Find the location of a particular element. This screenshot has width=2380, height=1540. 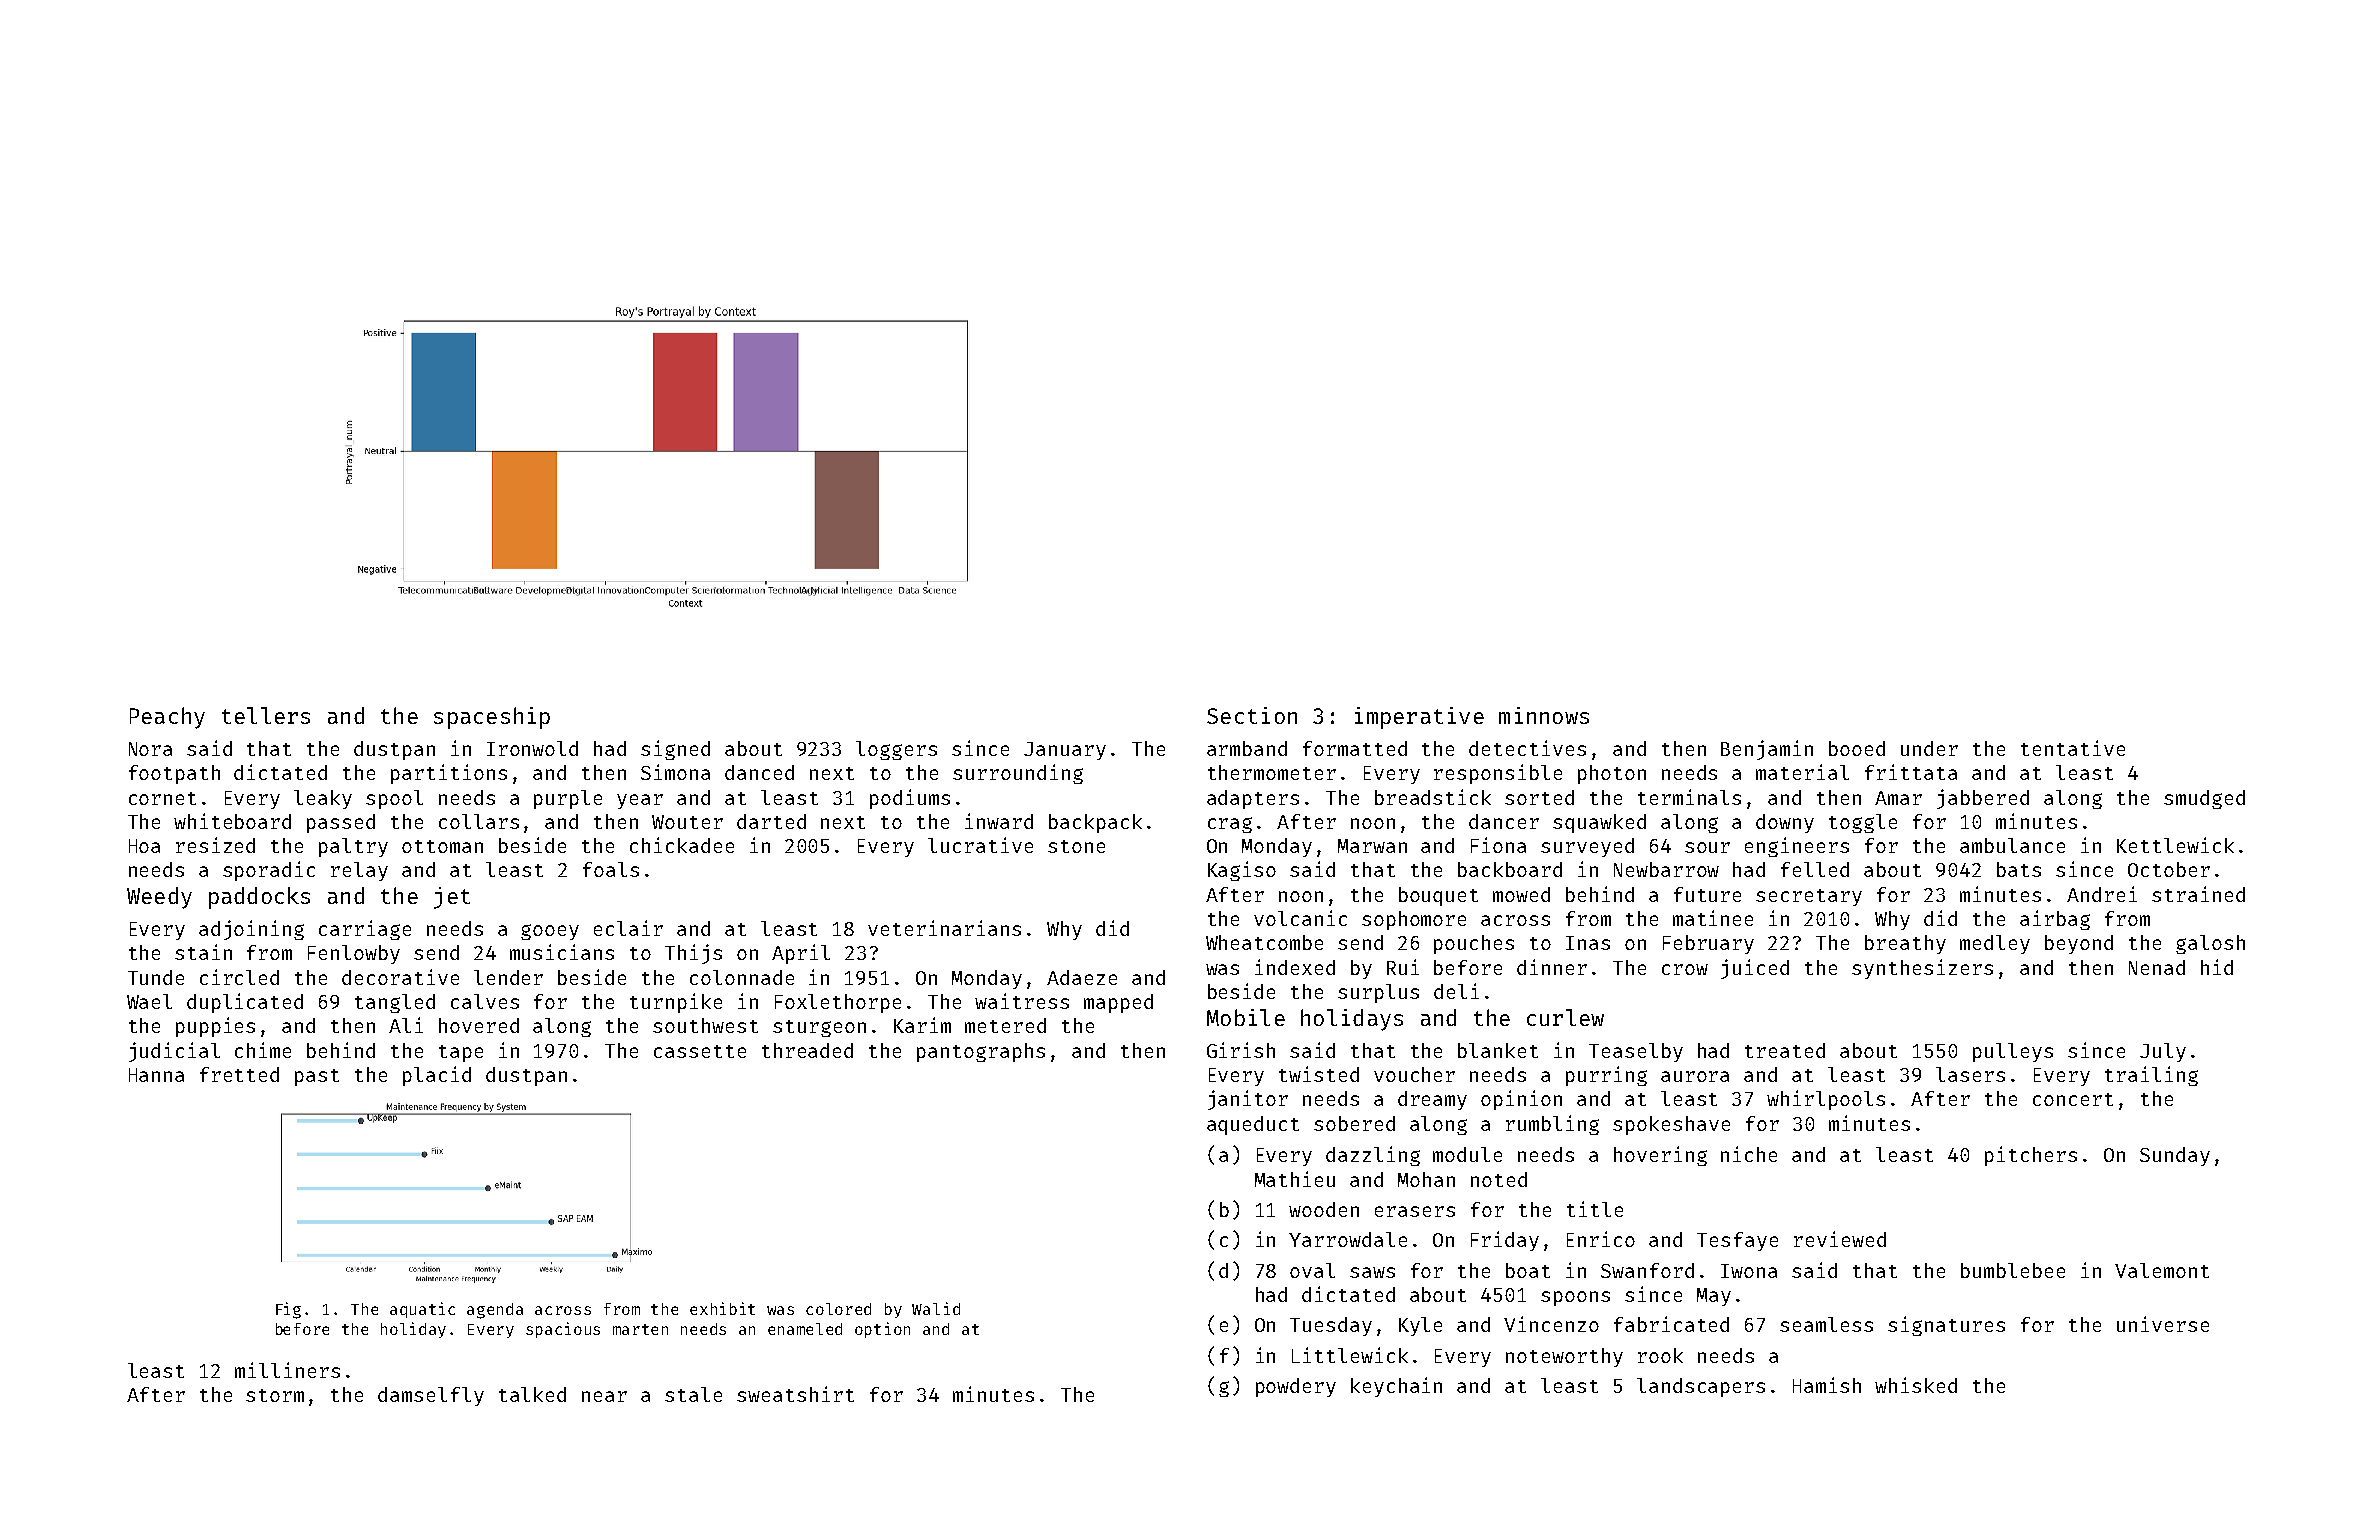

armband is located at coordinates (1247, 748).
